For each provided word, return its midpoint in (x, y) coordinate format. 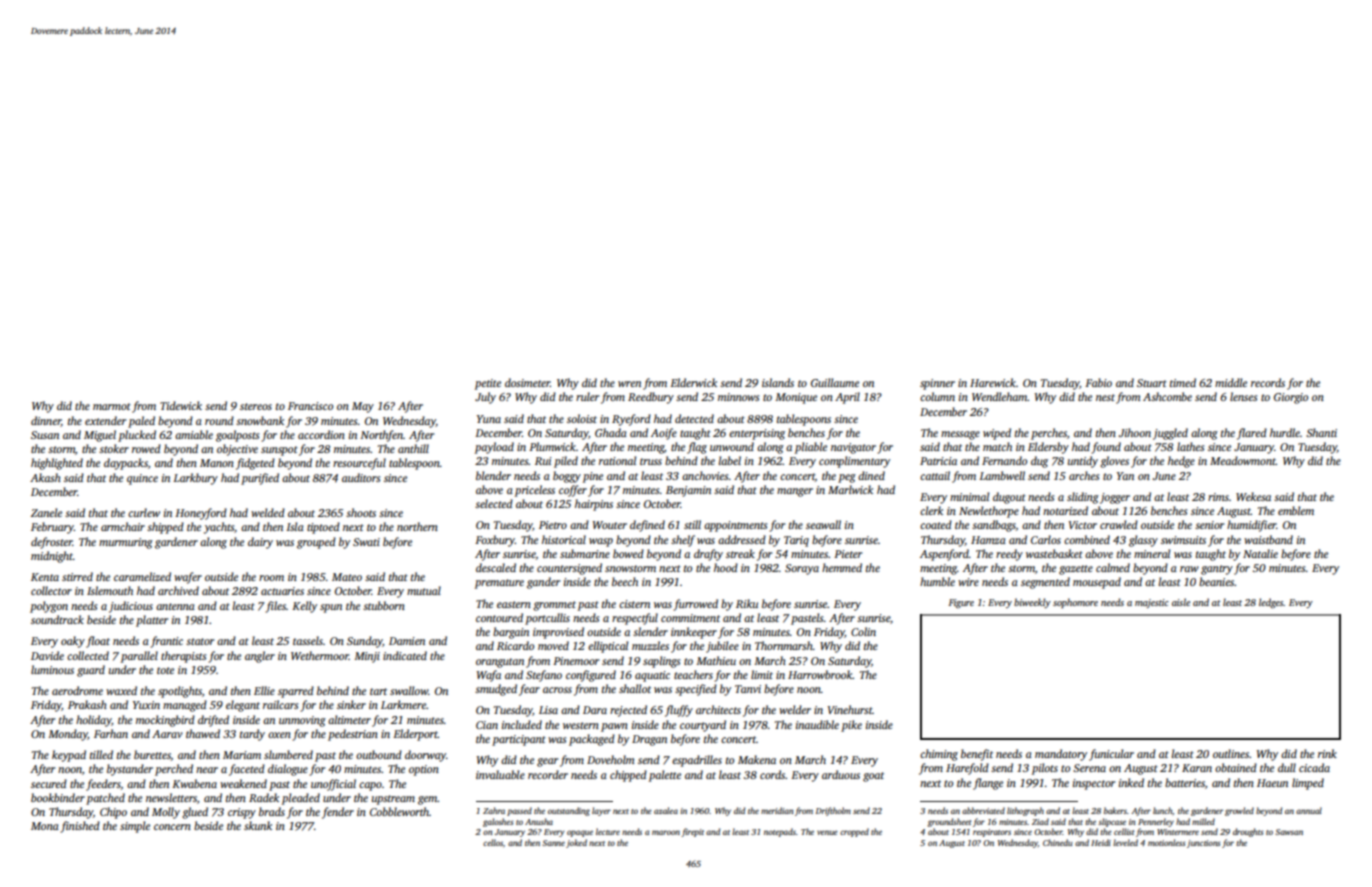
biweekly (1032, 603)
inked (1131, 782)
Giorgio (1291, 398)
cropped (854, 832)
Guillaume (835, 382)
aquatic (652, 676)
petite (488, 384)
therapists (183, 657)
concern (172, 827)
